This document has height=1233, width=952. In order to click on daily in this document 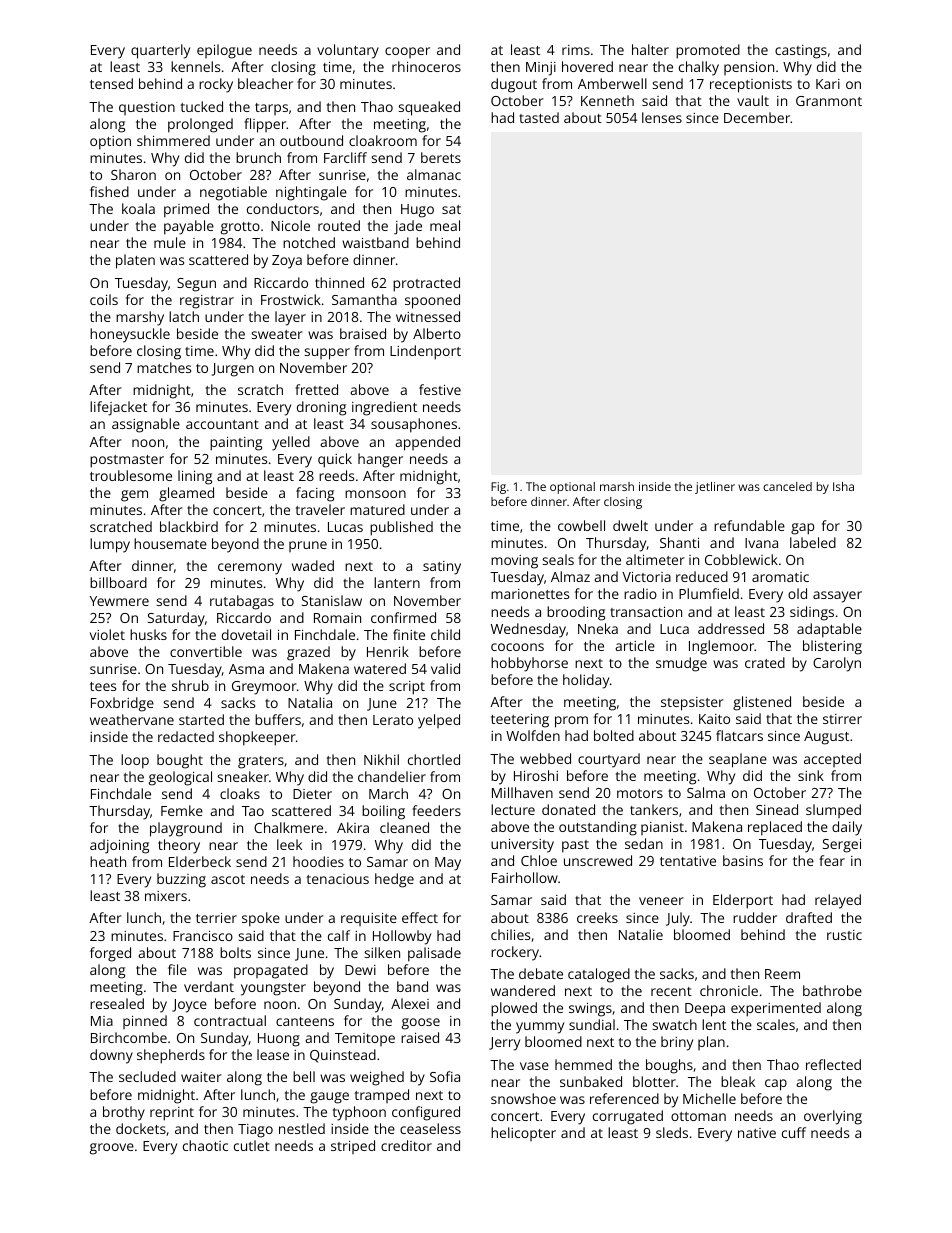, I will do `click(847, 828)`.
